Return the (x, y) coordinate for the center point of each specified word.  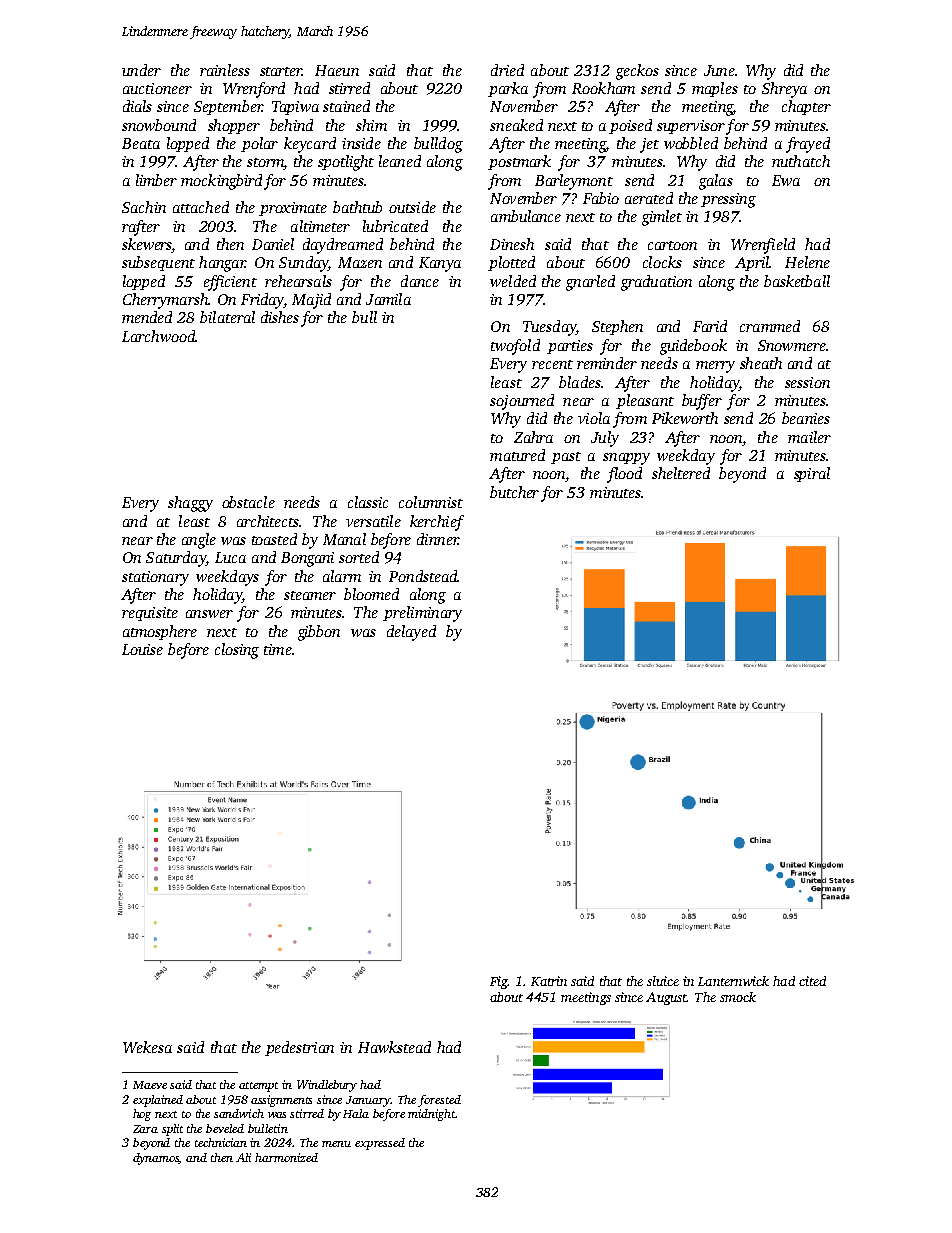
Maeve (150, 1085)
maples (715, 89)
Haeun (337, 70)
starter (281, 71)
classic (368, 502)
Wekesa (147, 1047)
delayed (411, 633)
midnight (431, 1115)
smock (738, 997)
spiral (812, 474)
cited (812, 981)
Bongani (307, 559)
